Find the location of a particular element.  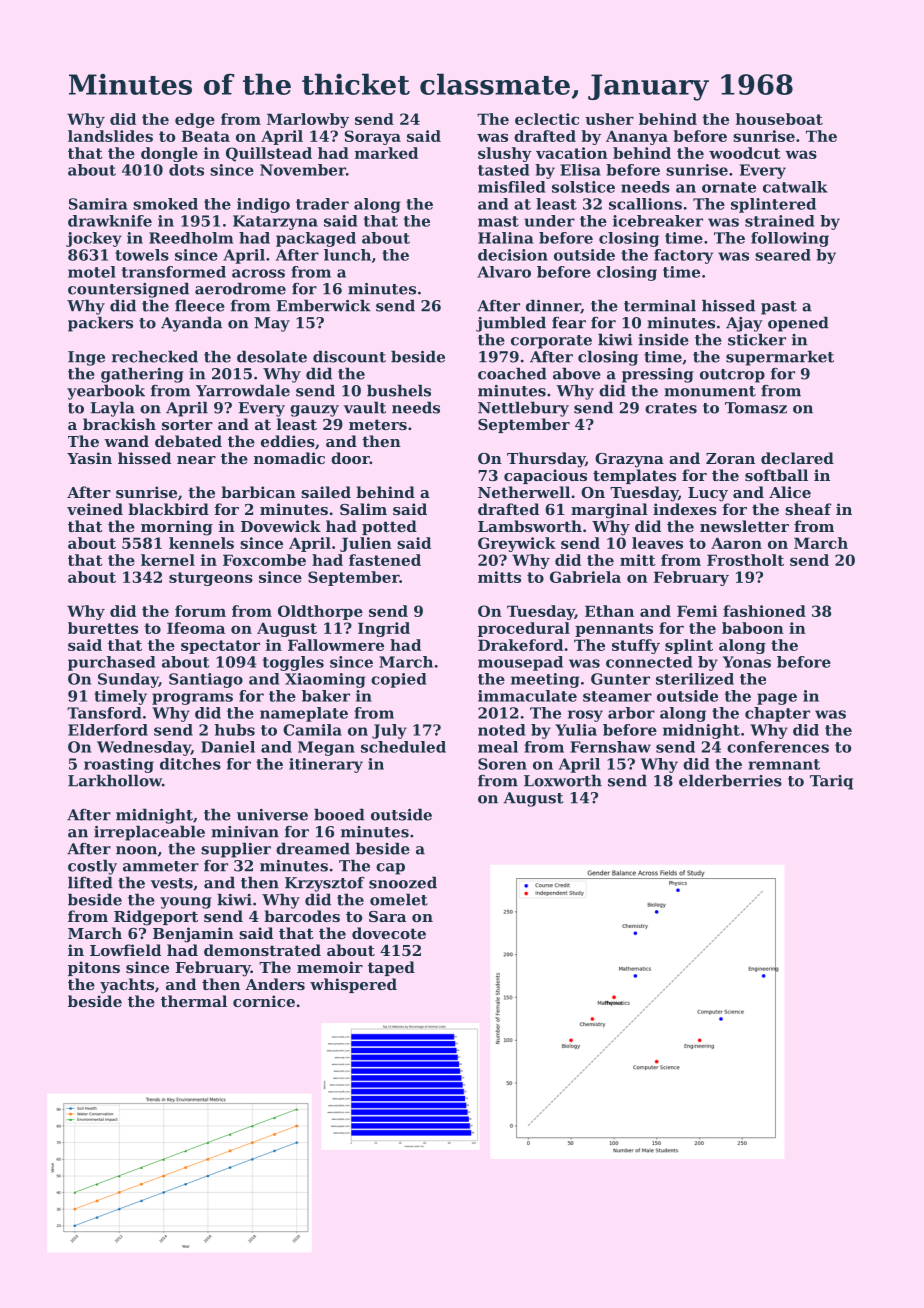

noon is located at coordinates (136, 850).
